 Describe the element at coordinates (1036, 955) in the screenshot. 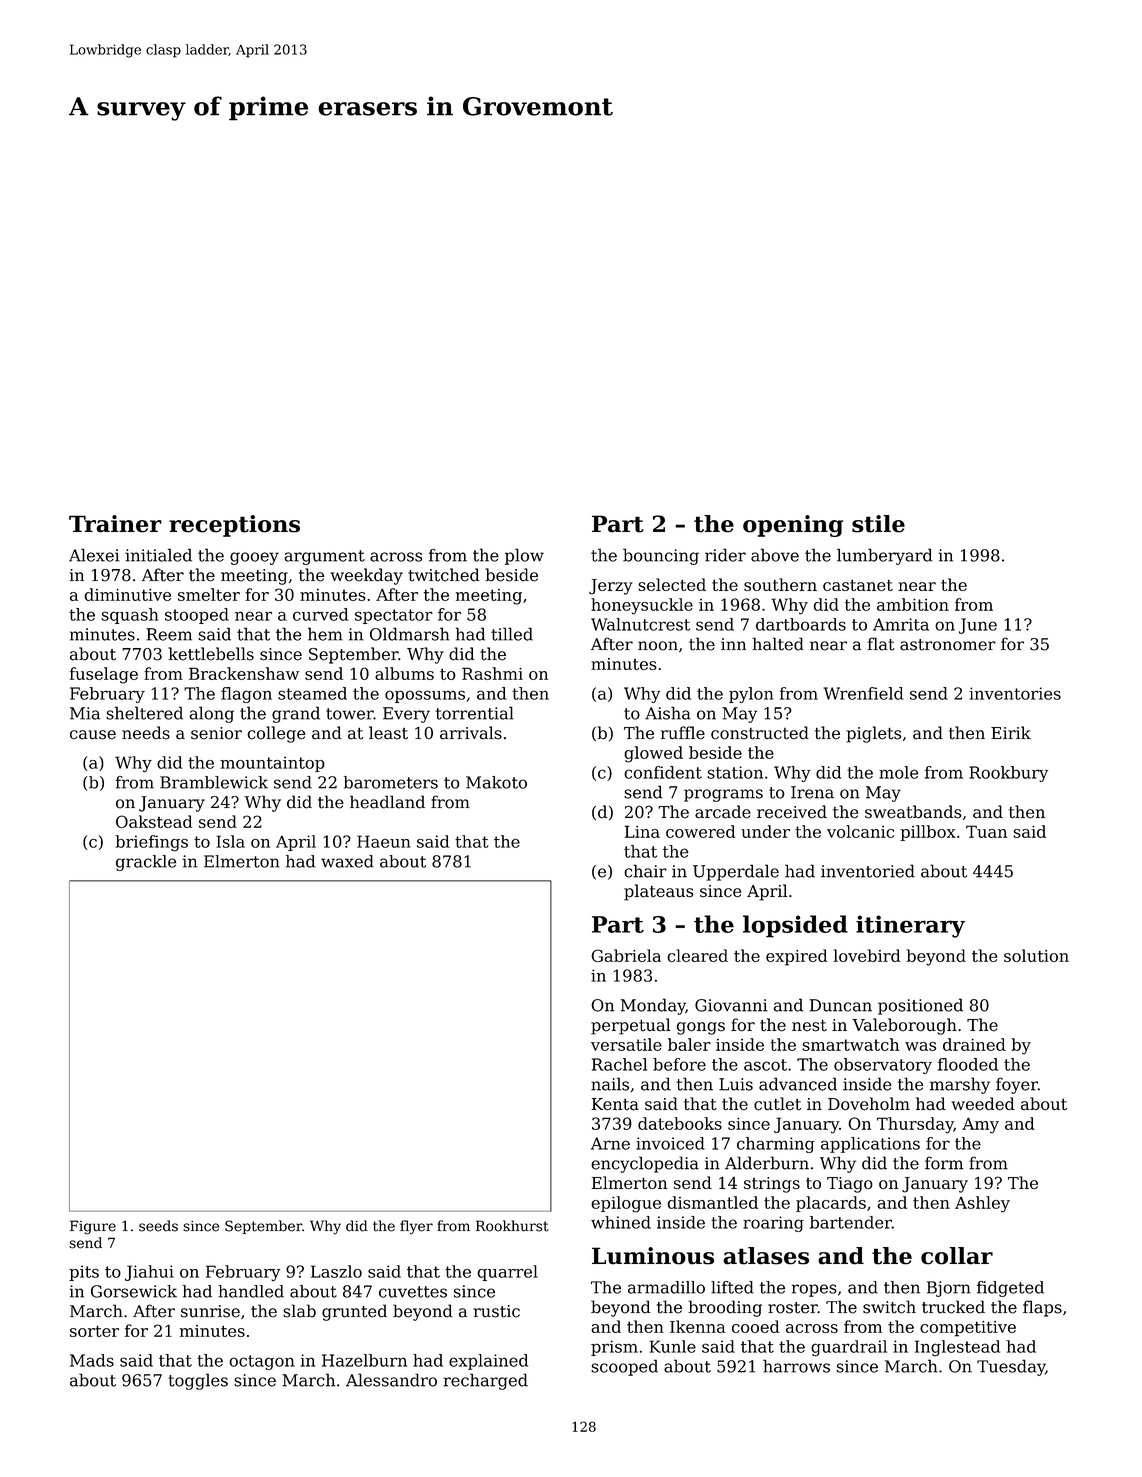

I see `solution` at that location.
